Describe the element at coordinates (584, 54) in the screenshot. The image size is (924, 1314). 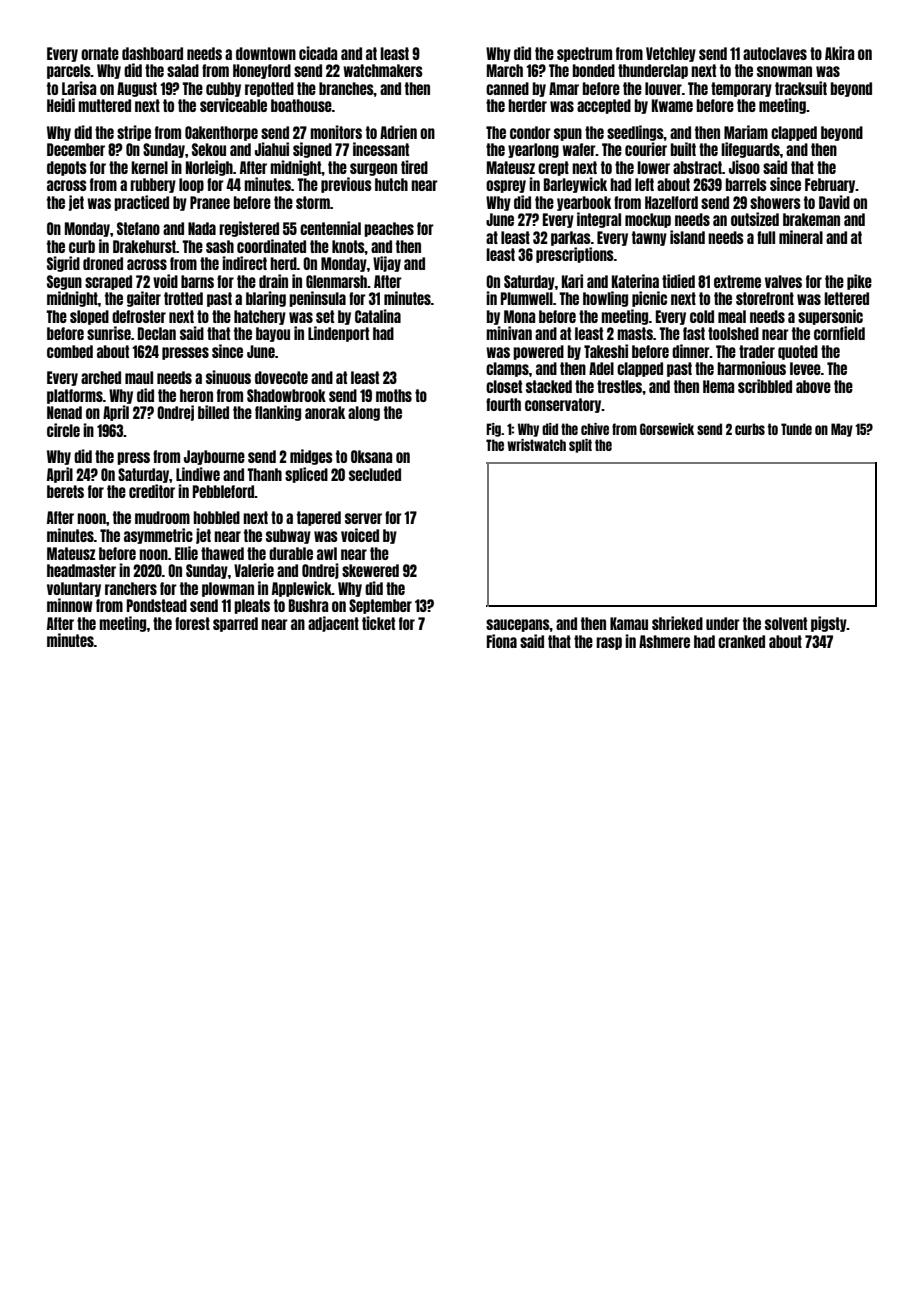
I see `spectrum` at that location.
